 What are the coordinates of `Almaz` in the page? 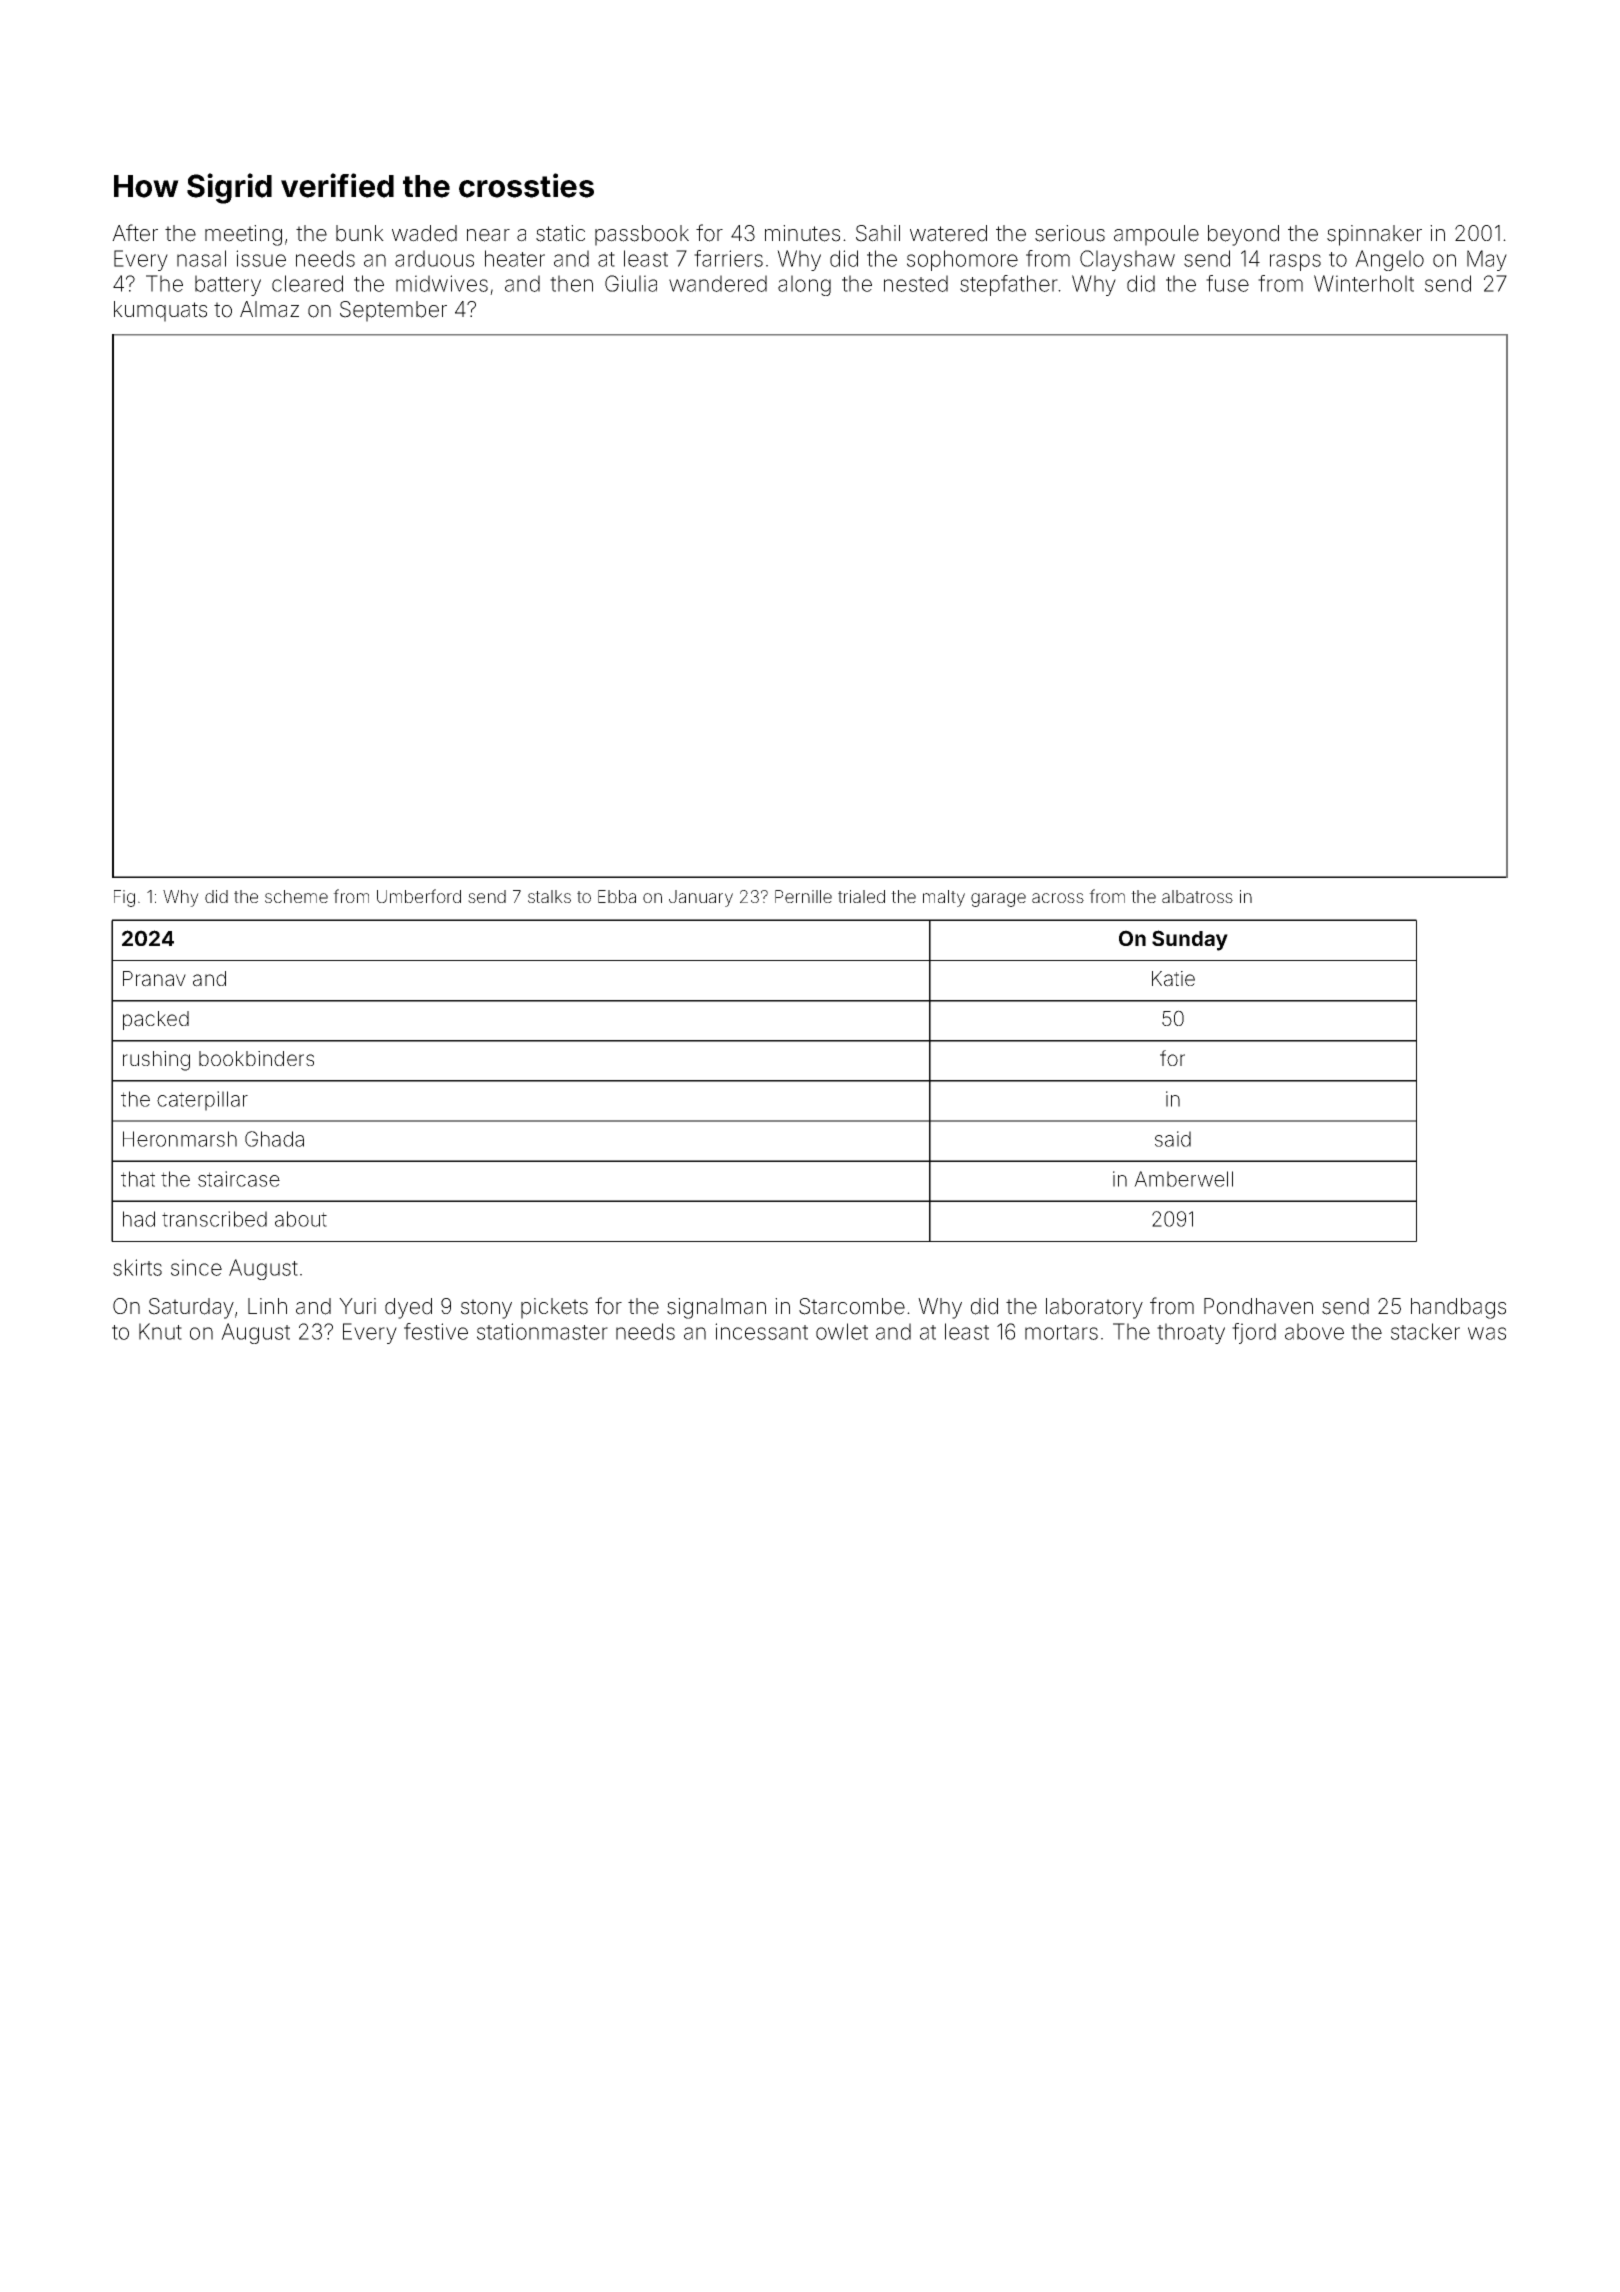 It's located at (269, 309).
